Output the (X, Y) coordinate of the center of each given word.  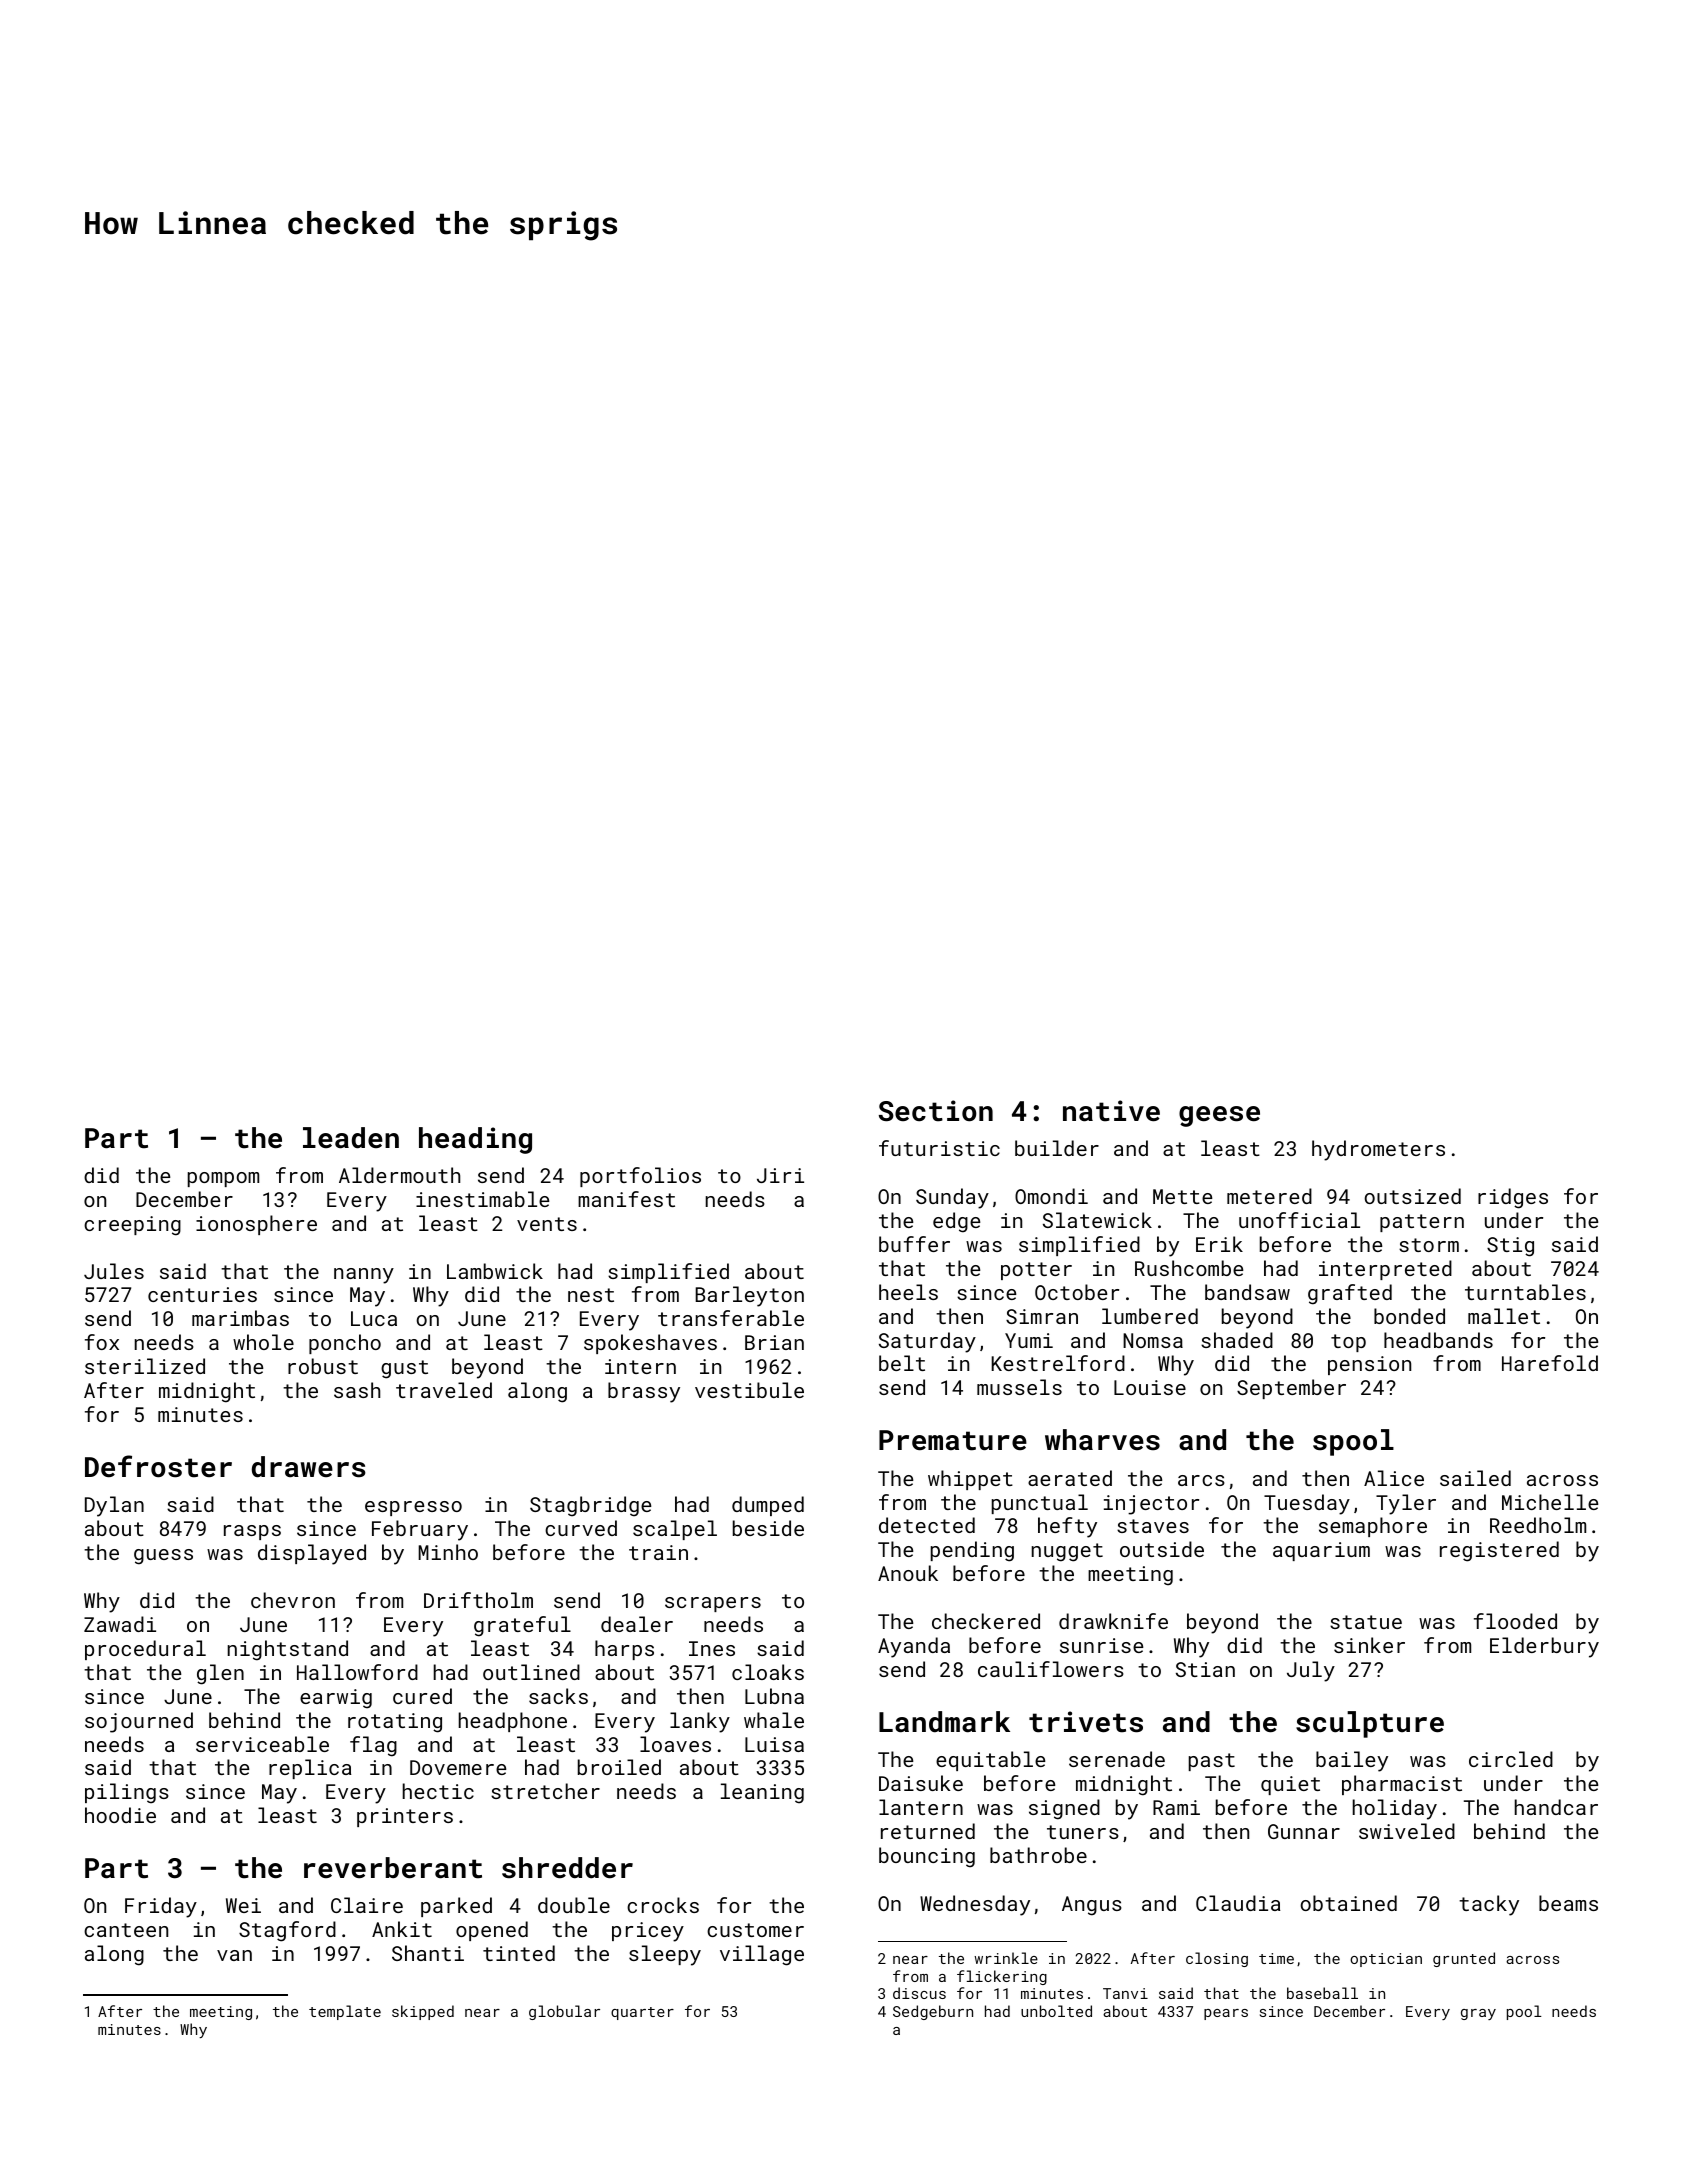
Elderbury (1544, 1647)
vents (547, 1224)
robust (323, 1366)
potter (1036, 1271)
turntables (1525, 1292)
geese (1219, 1116)
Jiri (780, 1175)
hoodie (120, 1815)
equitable (990, 1761)
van (234, 1955)
